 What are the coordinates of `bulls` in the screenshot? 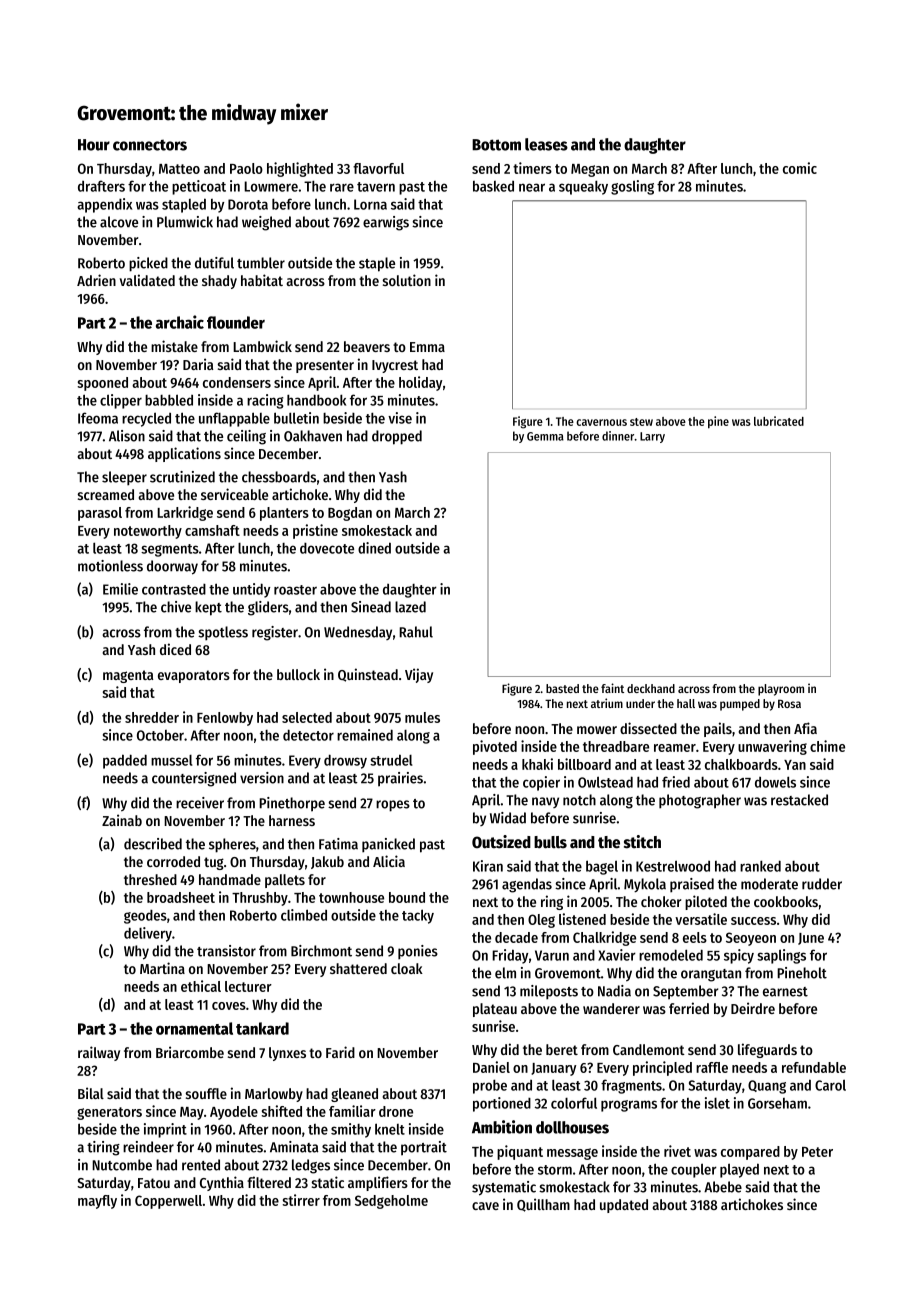 It's located at (550, 842).
